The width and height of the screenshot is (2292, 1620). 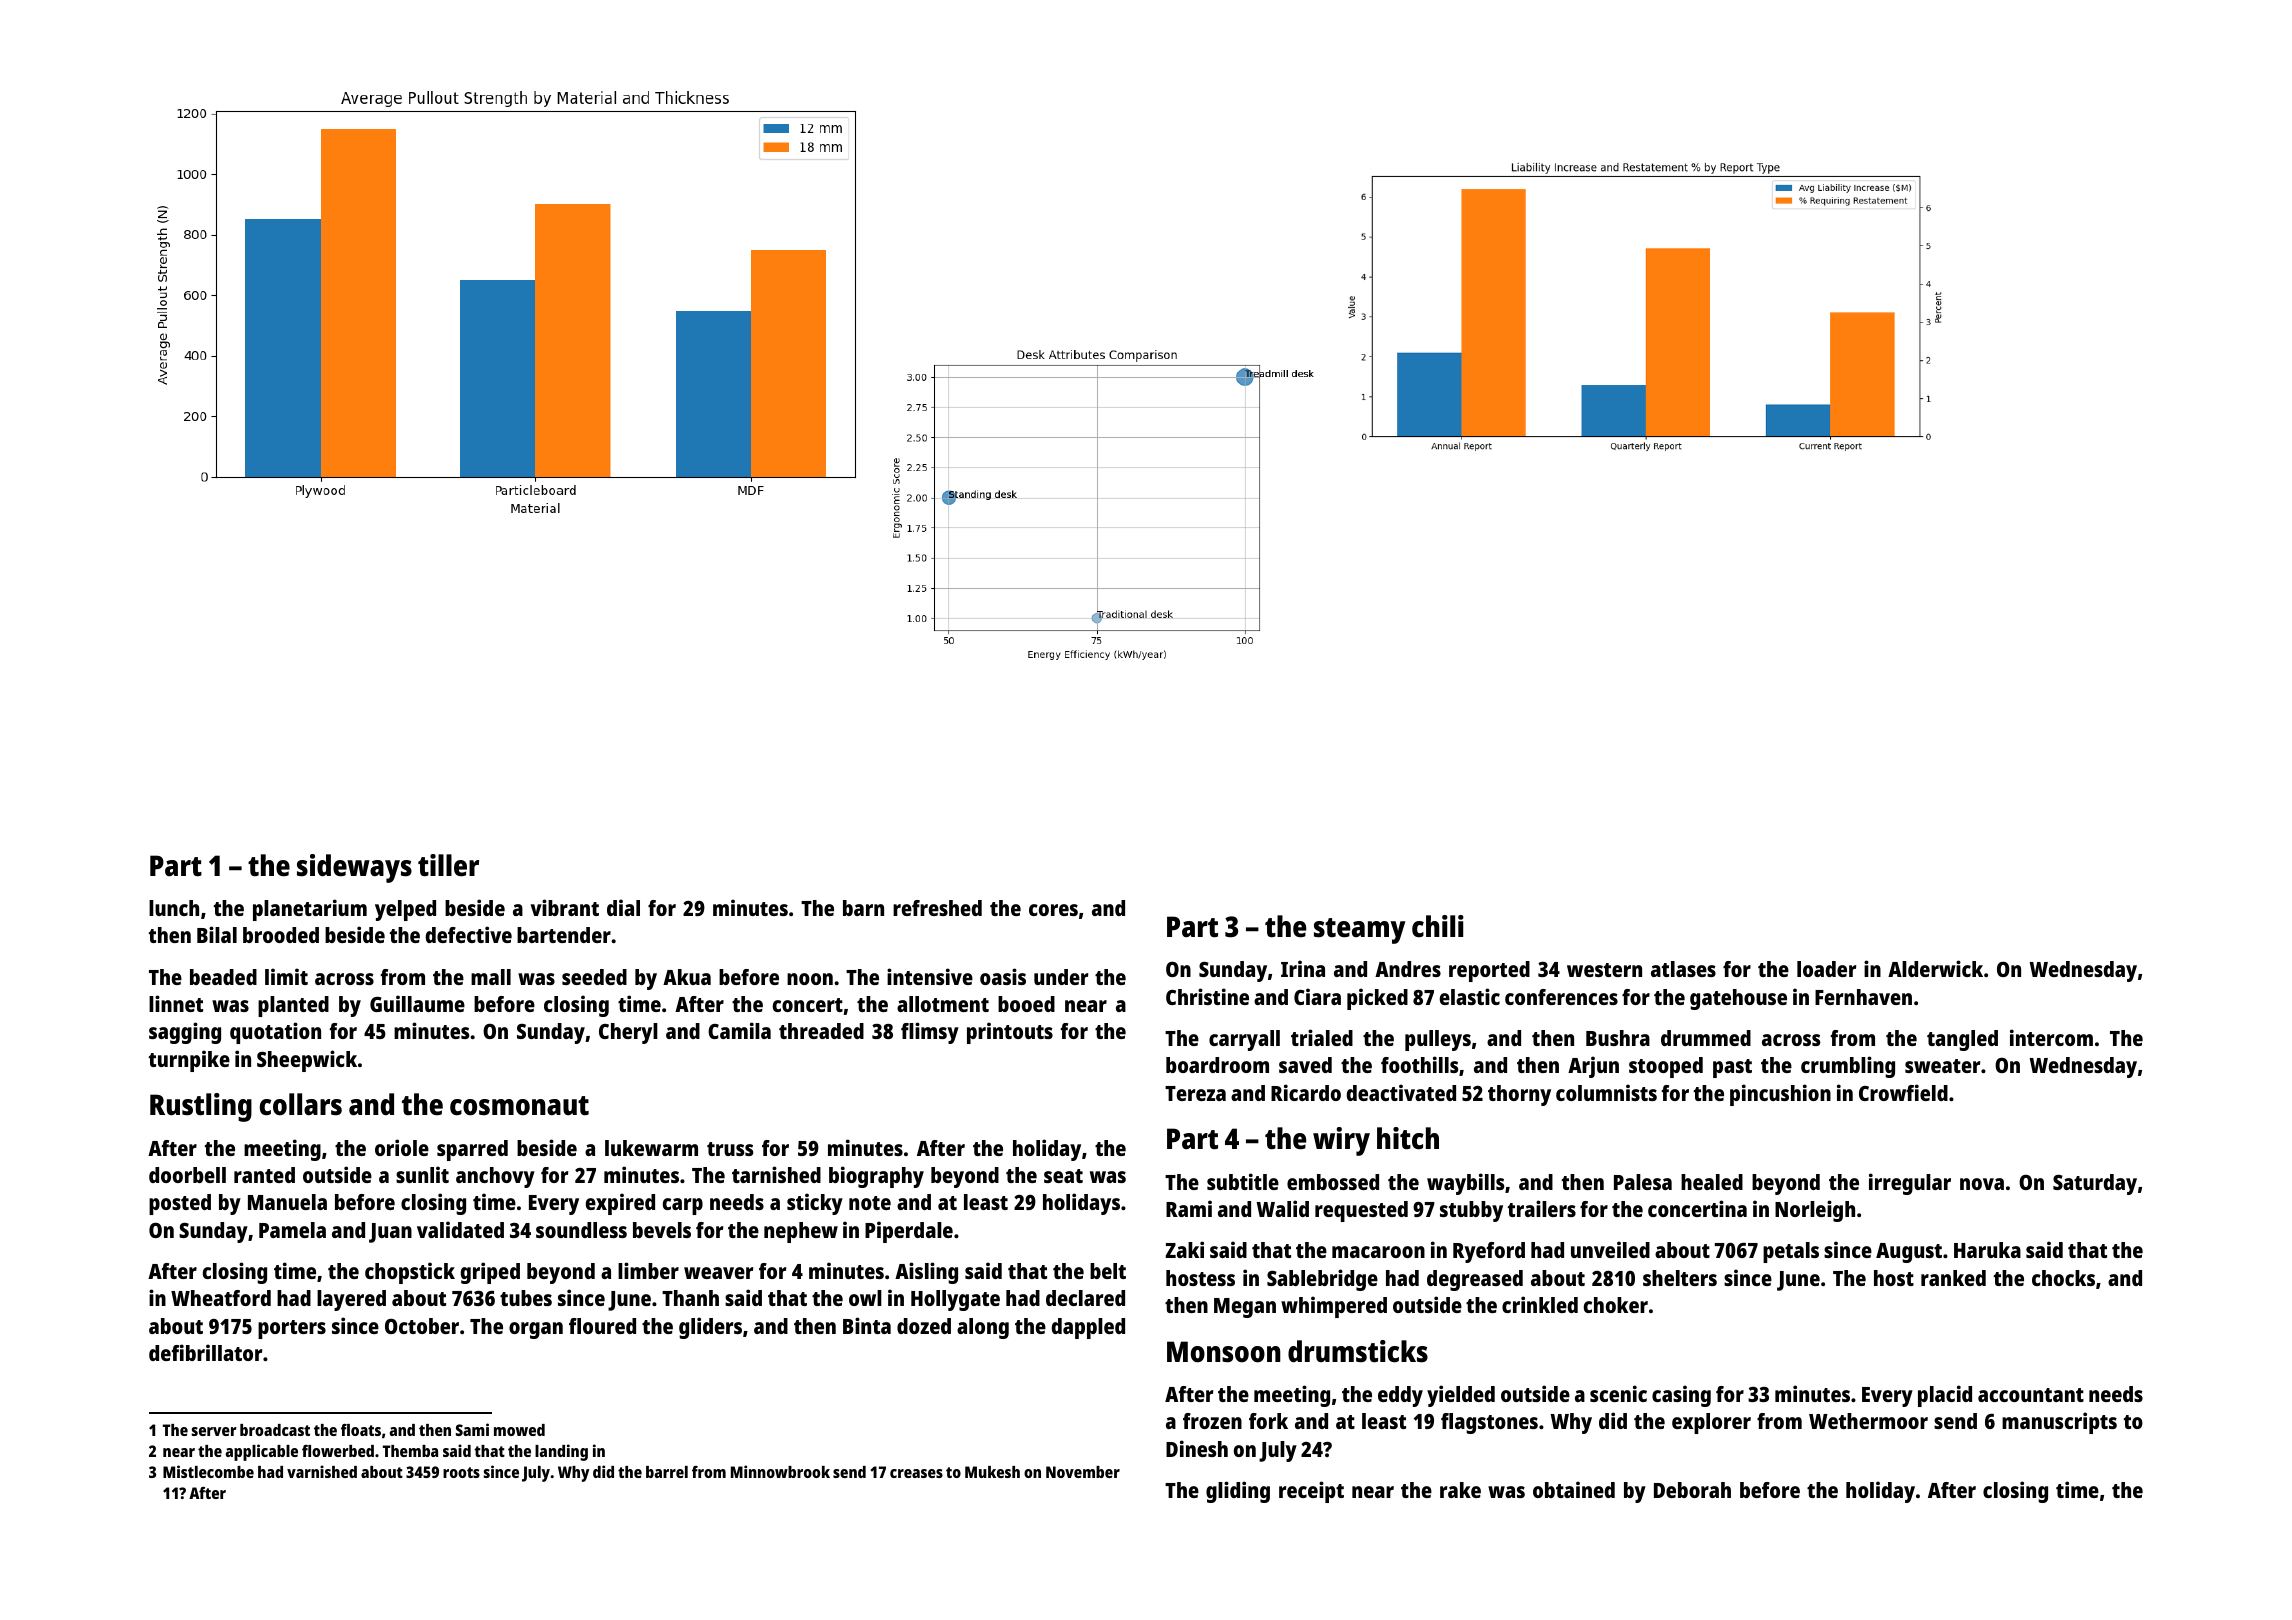 What do you see at coordinates (1438, 926) in the screenshot?
I see `chili` at bounding box center [1438, 926].
